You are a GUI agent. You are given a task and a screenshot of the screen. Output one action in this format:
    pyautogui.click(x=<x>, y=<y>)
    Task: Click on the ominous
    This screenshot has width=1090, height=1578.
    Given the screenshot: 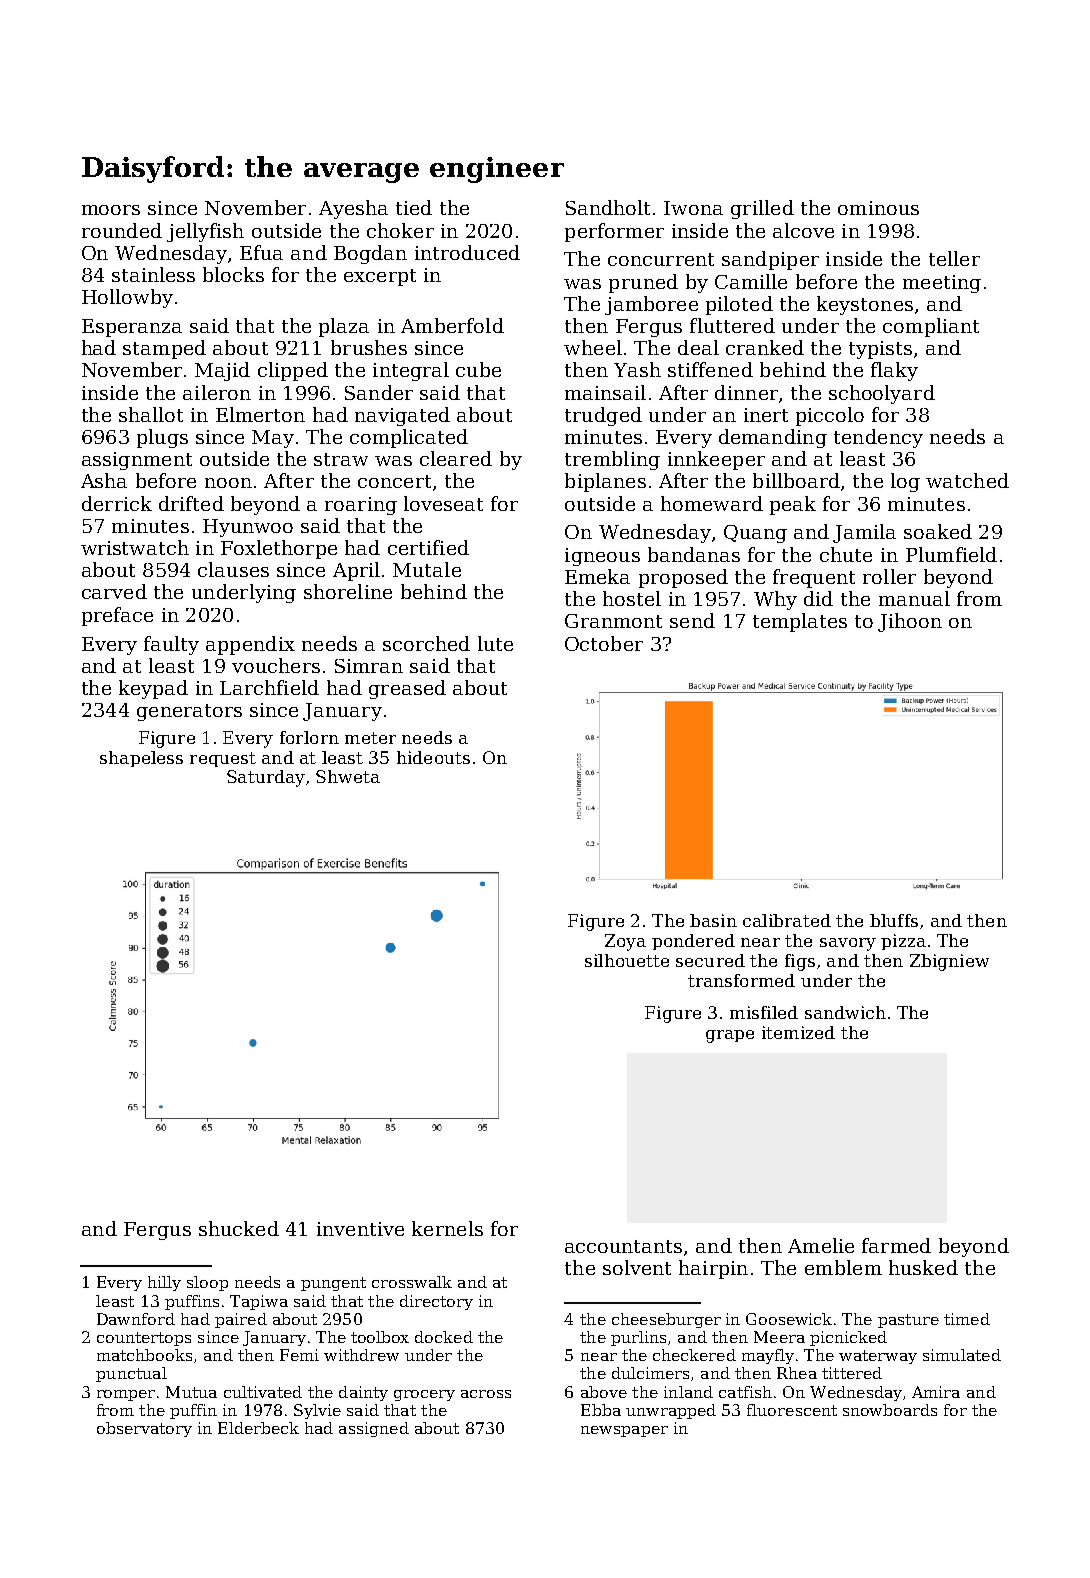 What is the action you would take?
    pyautogui.click(x=878, y=208)
